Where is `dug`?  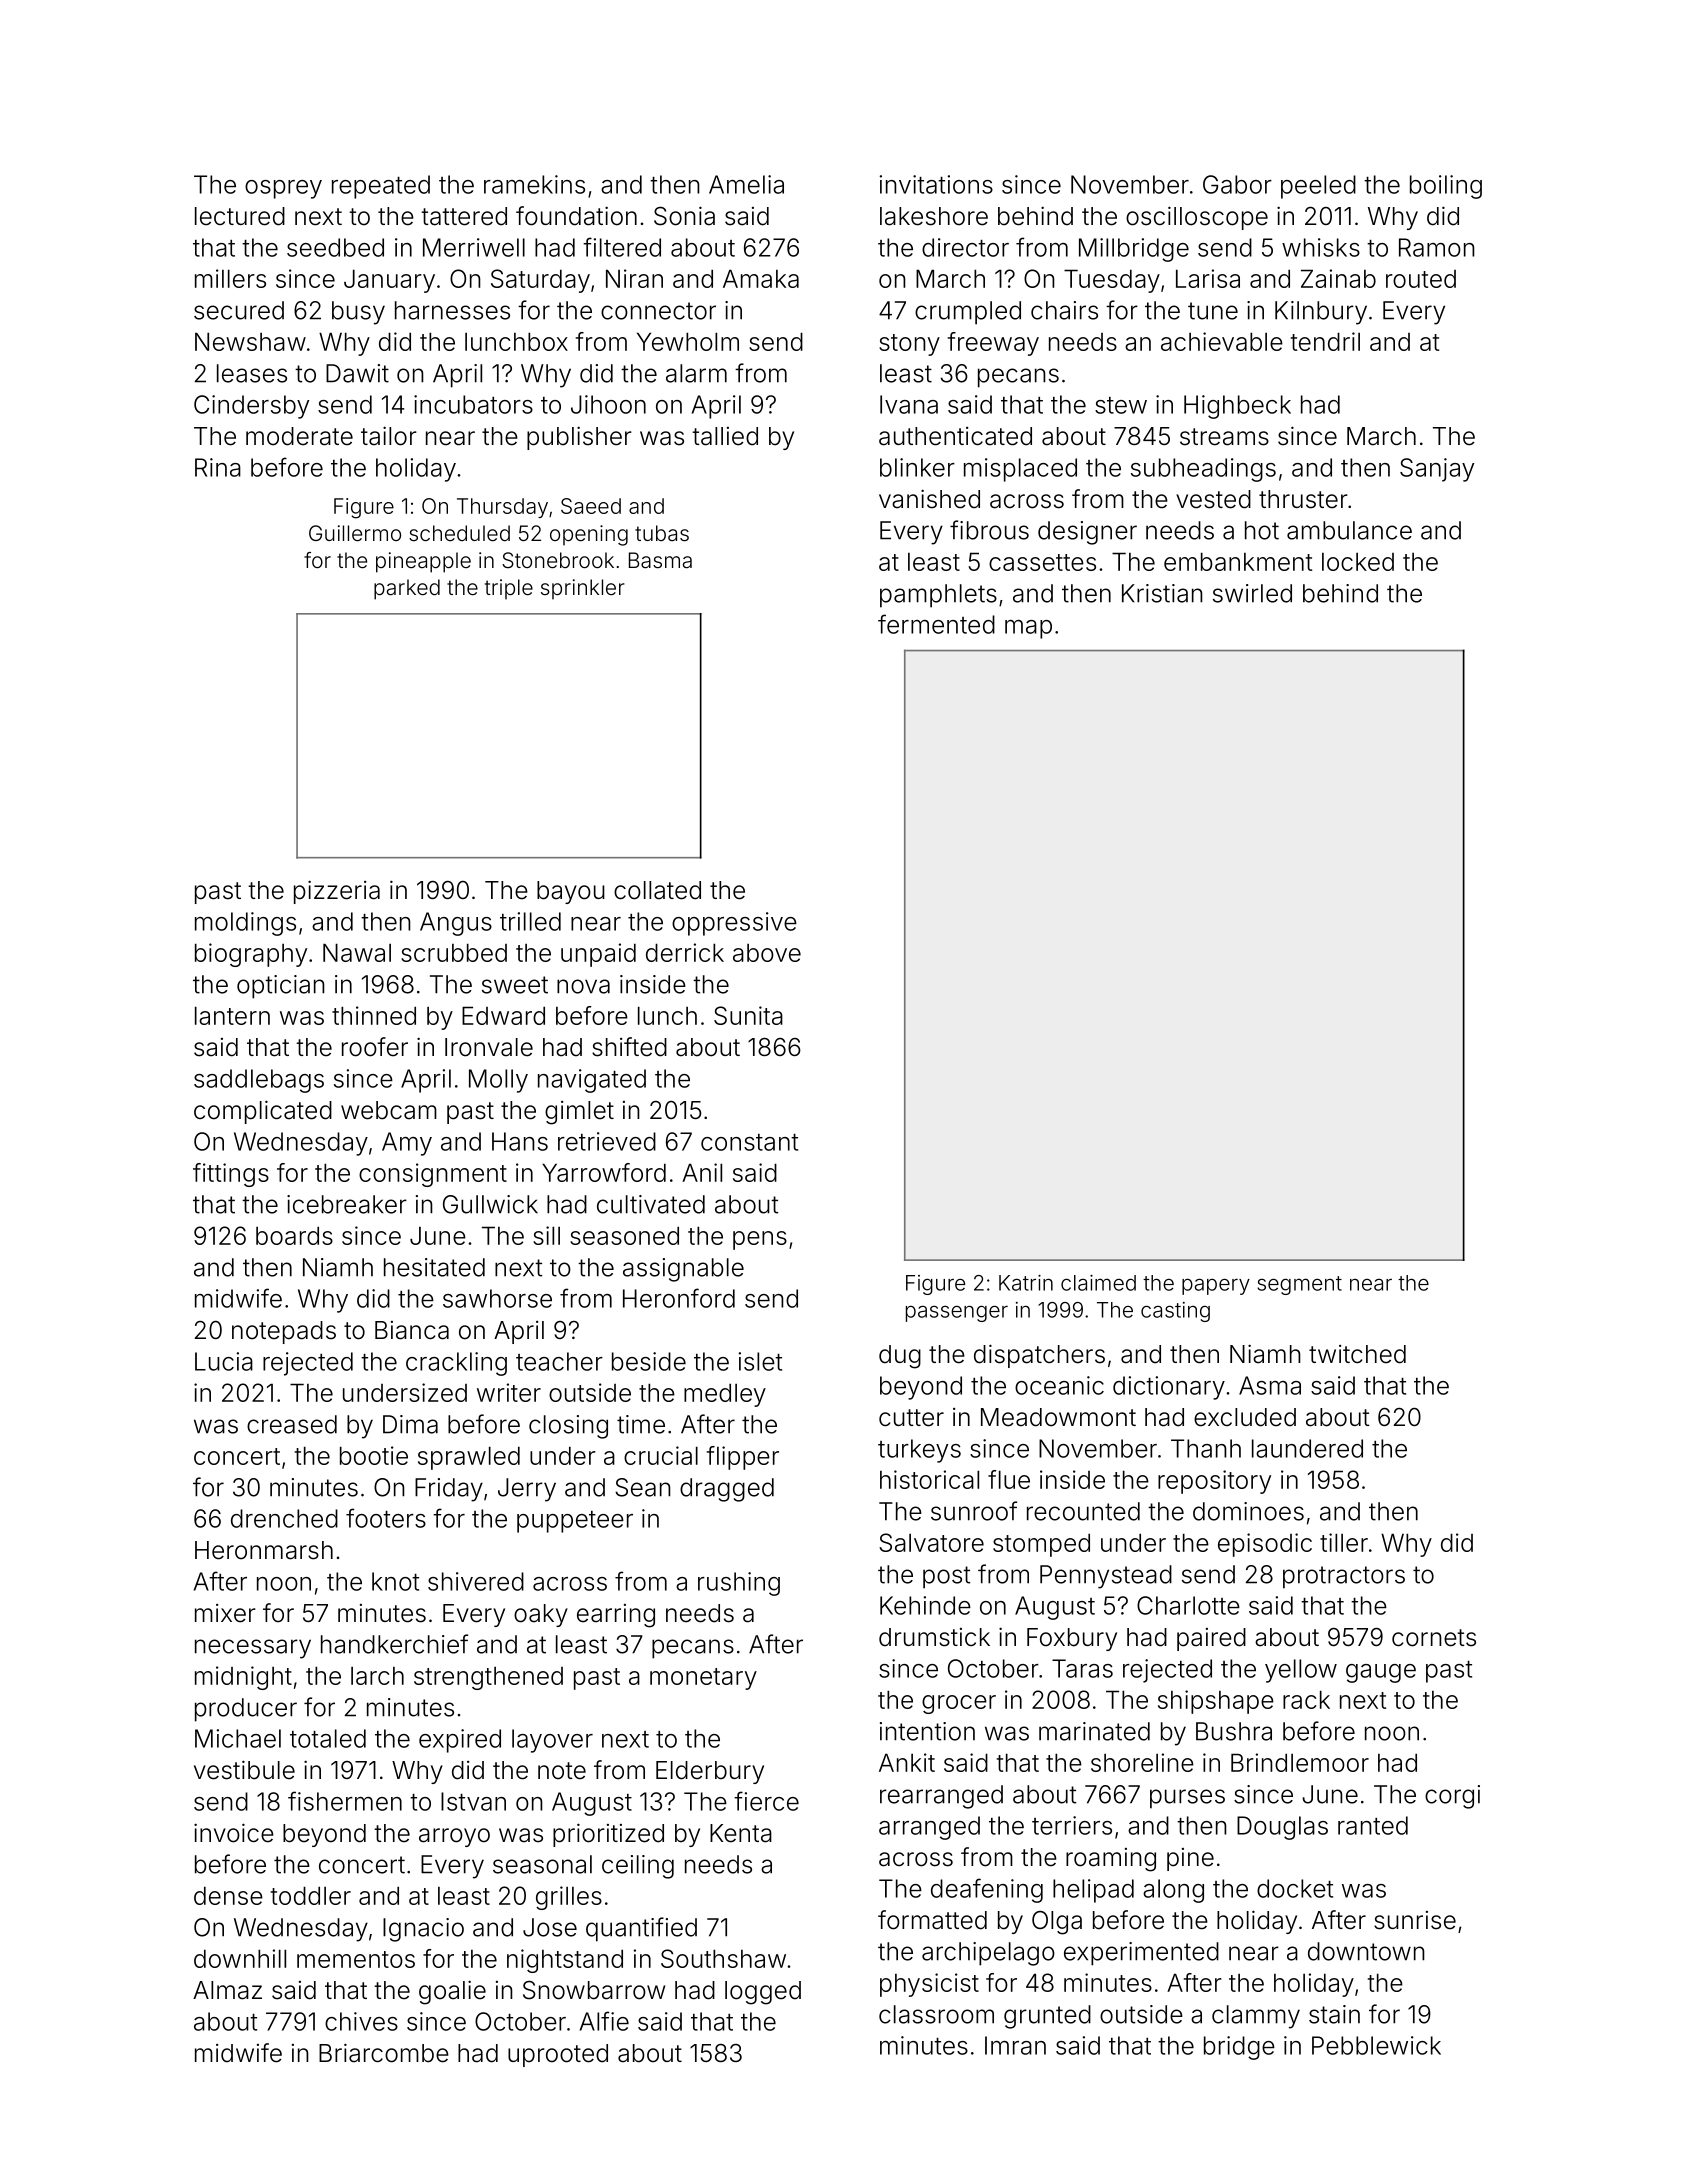
dug is located at coordinates (900, 1357).
